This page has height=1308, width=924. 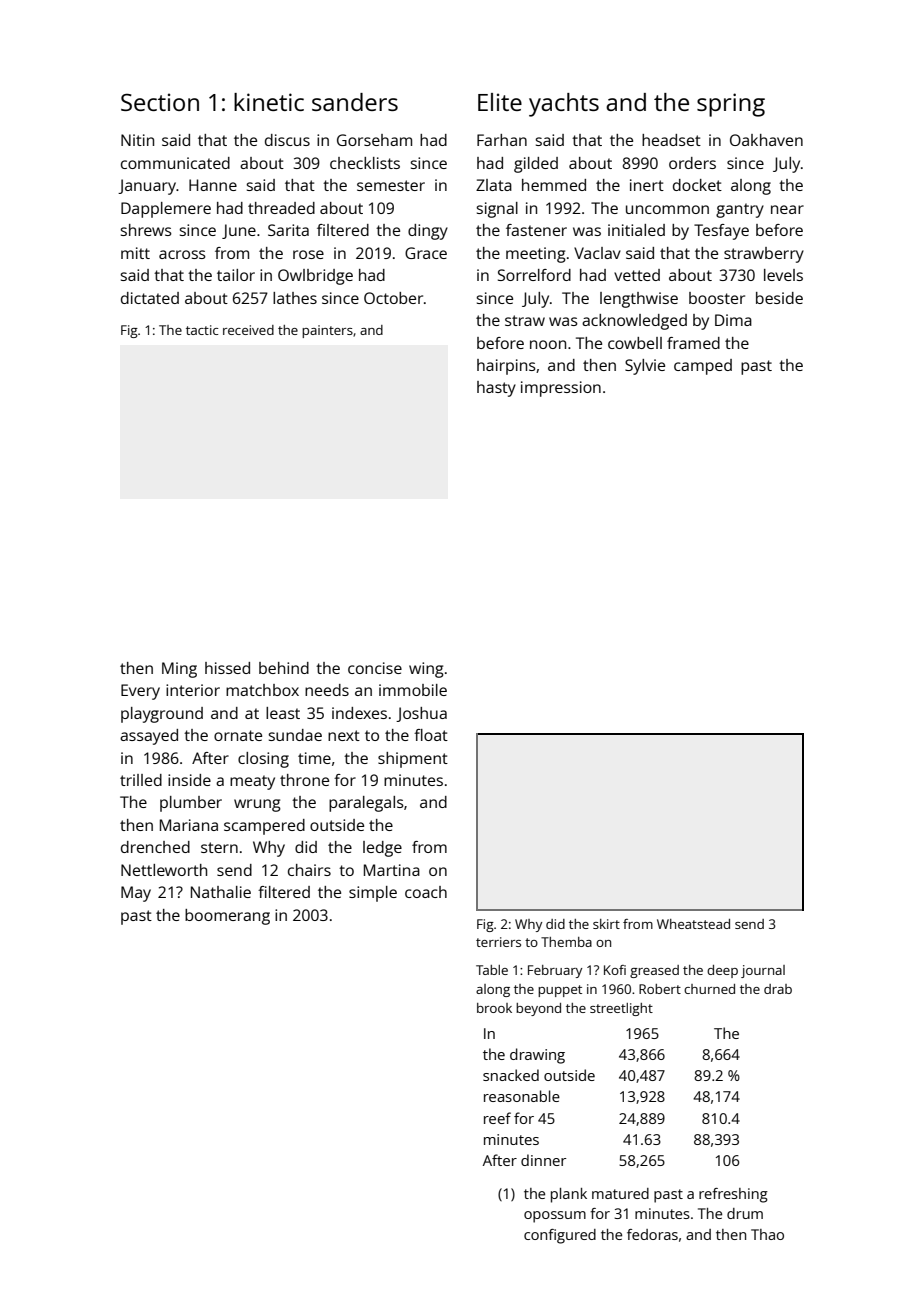 I want to click on hasty, so click(x=496, y=389).
